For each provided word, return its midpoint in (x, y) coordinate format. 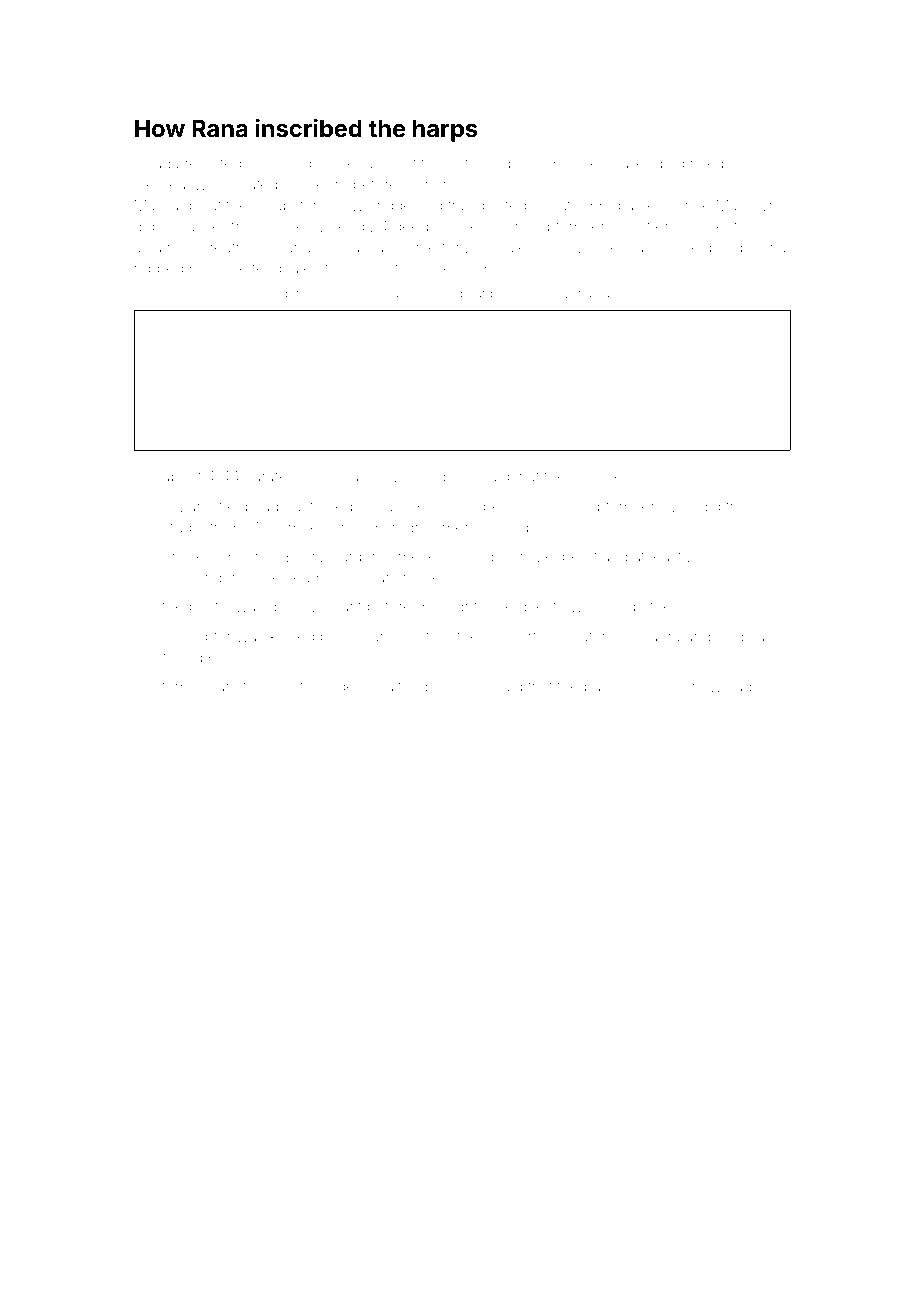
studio (183, 527)
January (371, 478)
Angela (740, 638)
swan (375, 578)
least (666, 556)
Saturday (601, 637)
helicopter (197, 638)
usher (206, 226)
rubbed (159, 268)
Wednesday (611, 248)
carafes (270, 476)
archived (628, 293)
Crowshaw (543, 293)
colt (387, 269)
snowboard (460, 293)
